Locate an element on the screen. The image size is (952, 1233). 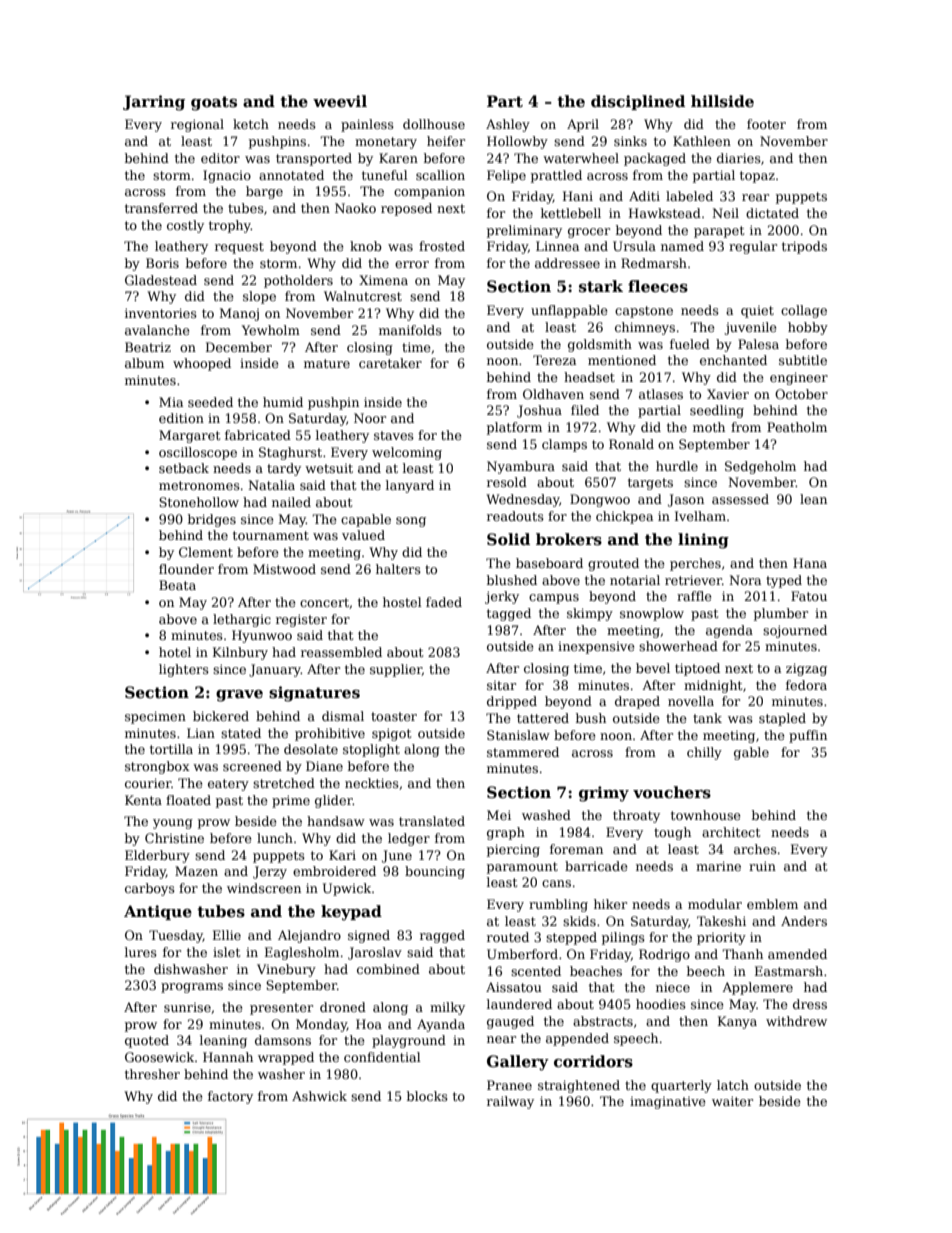
factory is located at coordinates (230, 1097).
